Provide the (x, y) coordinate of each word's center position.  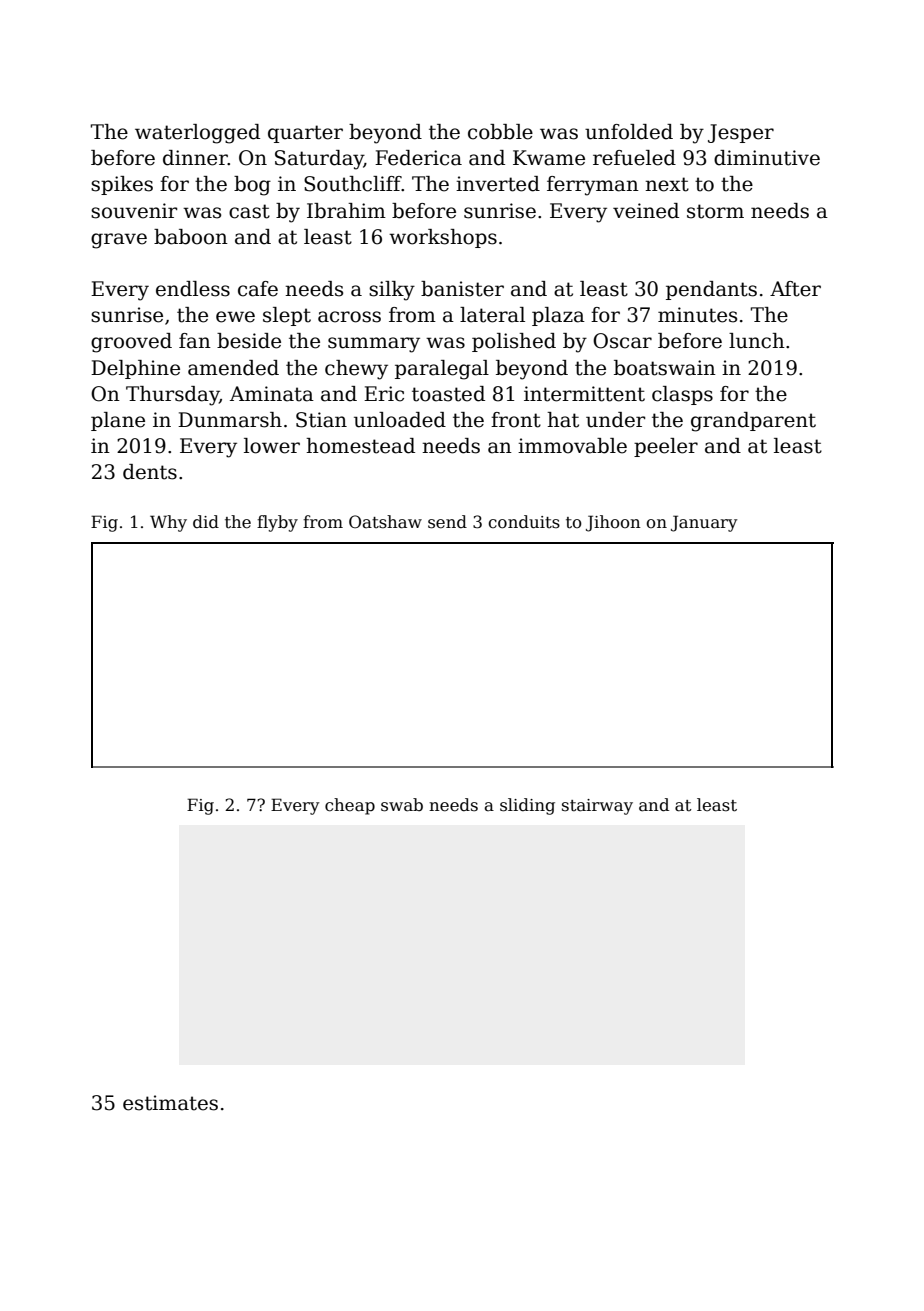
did (206, 521)
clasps (682, 395)
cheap (350, 806)
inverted (498, 184)
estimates (170, 1103)
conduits (524, 522)
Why (168, 523)
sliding (527, 806)
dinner (195, 158)
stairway (597, 807)
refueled (634, 158)
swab (402, 805)
